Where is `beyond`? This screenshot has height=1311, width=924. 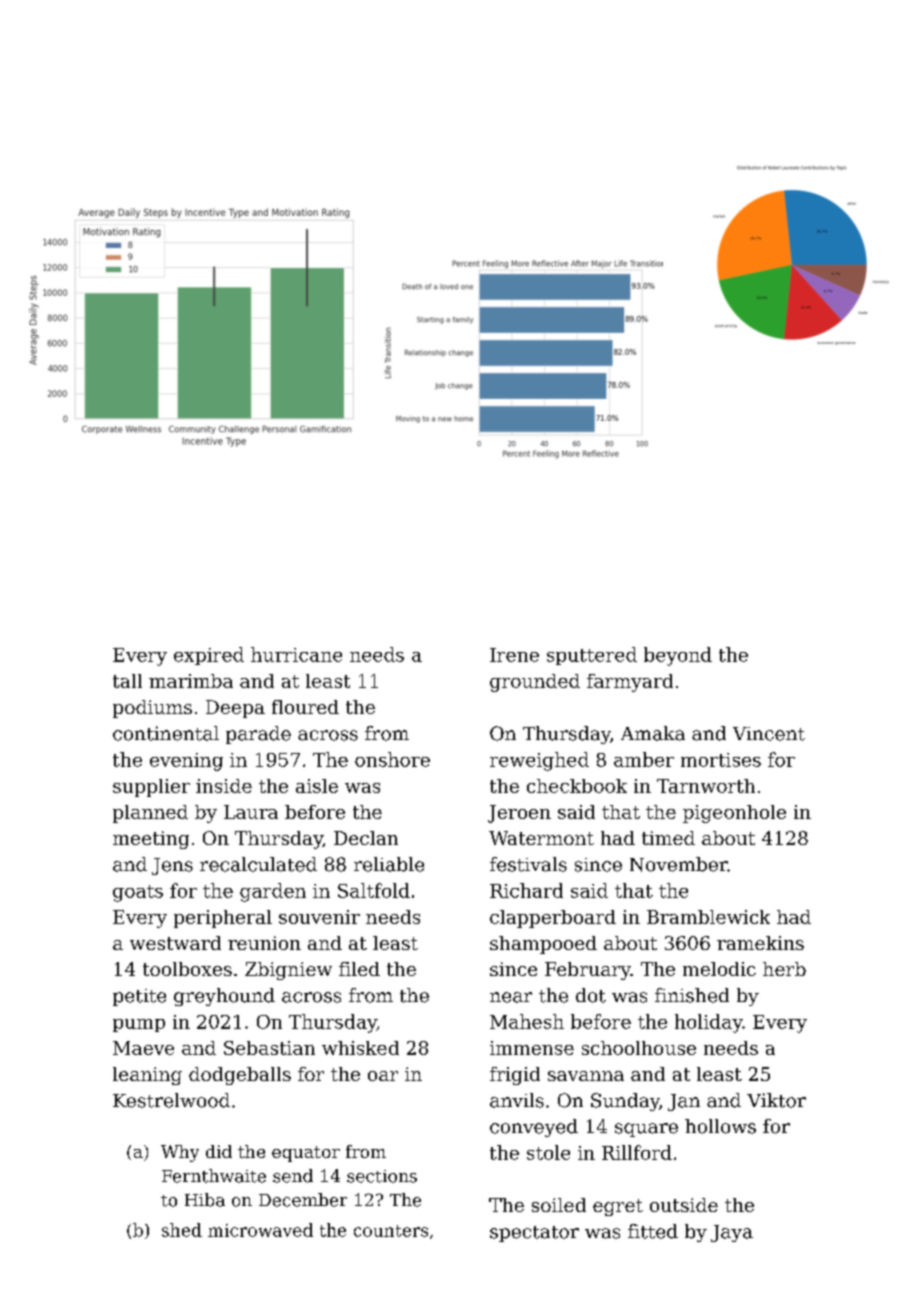
beyond is located at coordinates (678, 656).
